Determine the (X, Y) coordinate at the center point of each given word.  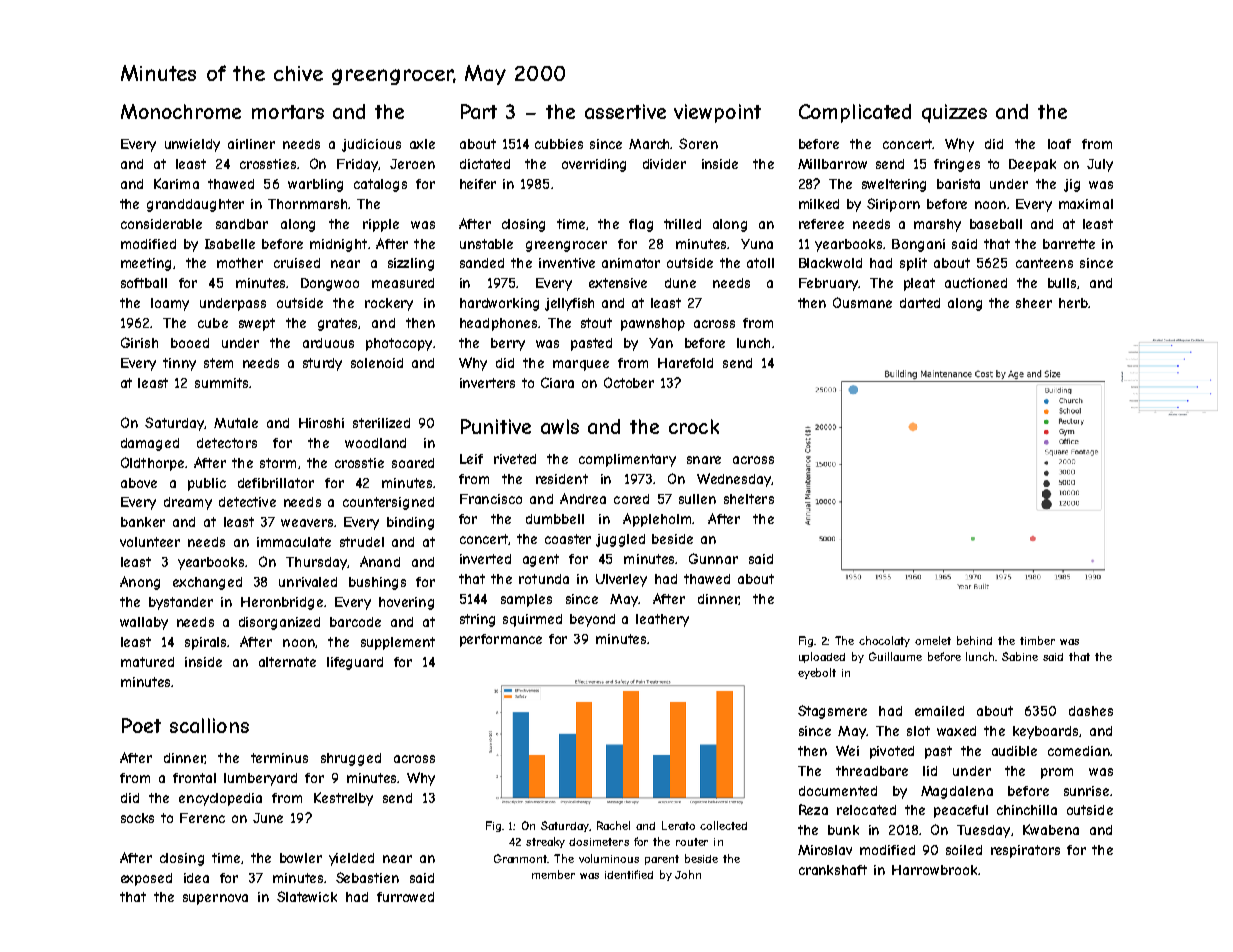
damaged (150, 444)
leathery (662, 620)
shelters (749, 499)
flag (641, 225)
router (692, 842)
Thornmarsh (307, 204)
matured (147, 662)
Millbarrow (832, 164)
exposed (146, 879)
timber (1037, 640)
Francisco (491, 499)
